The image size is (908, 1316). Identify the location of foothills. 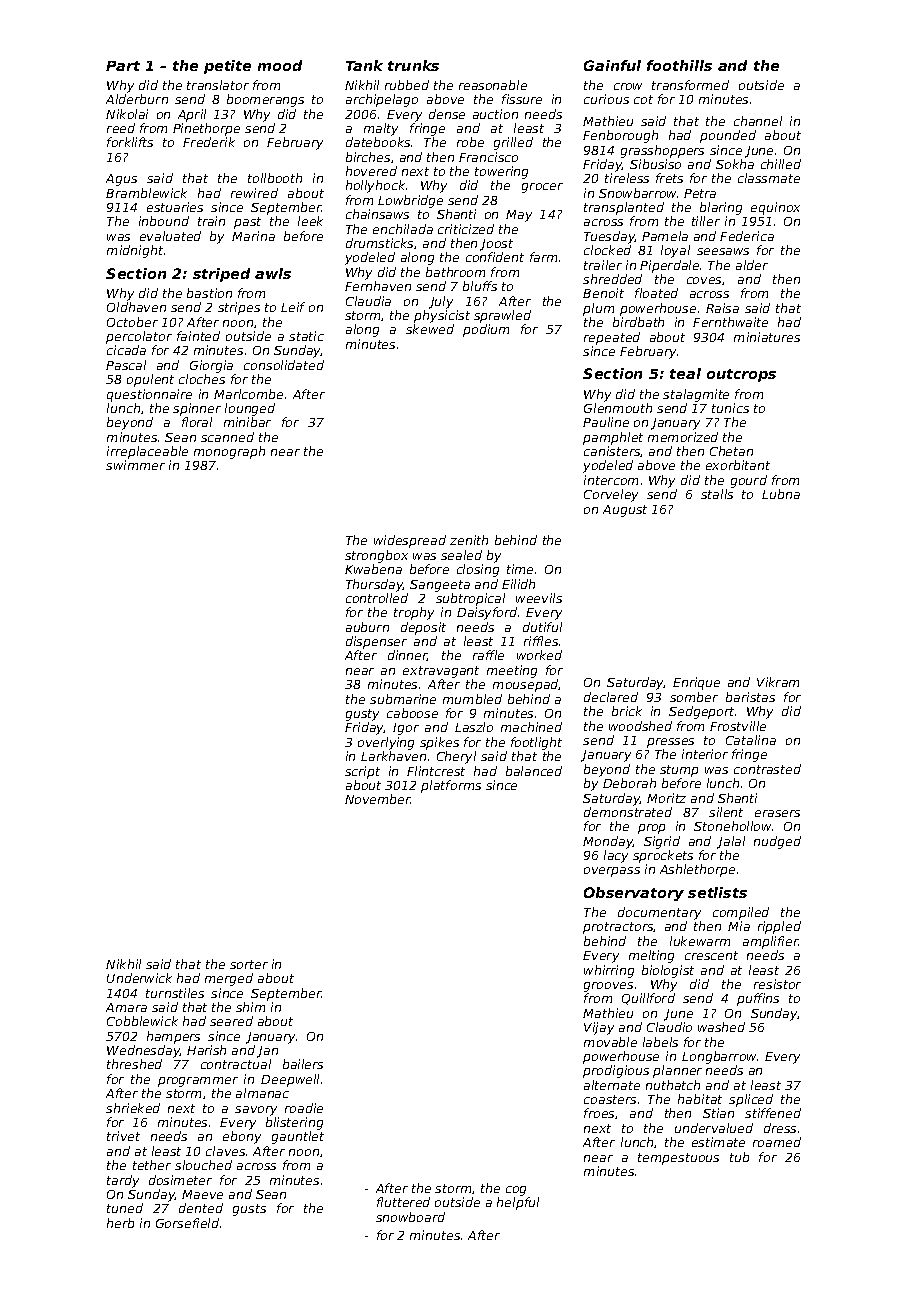
(679, 65).
